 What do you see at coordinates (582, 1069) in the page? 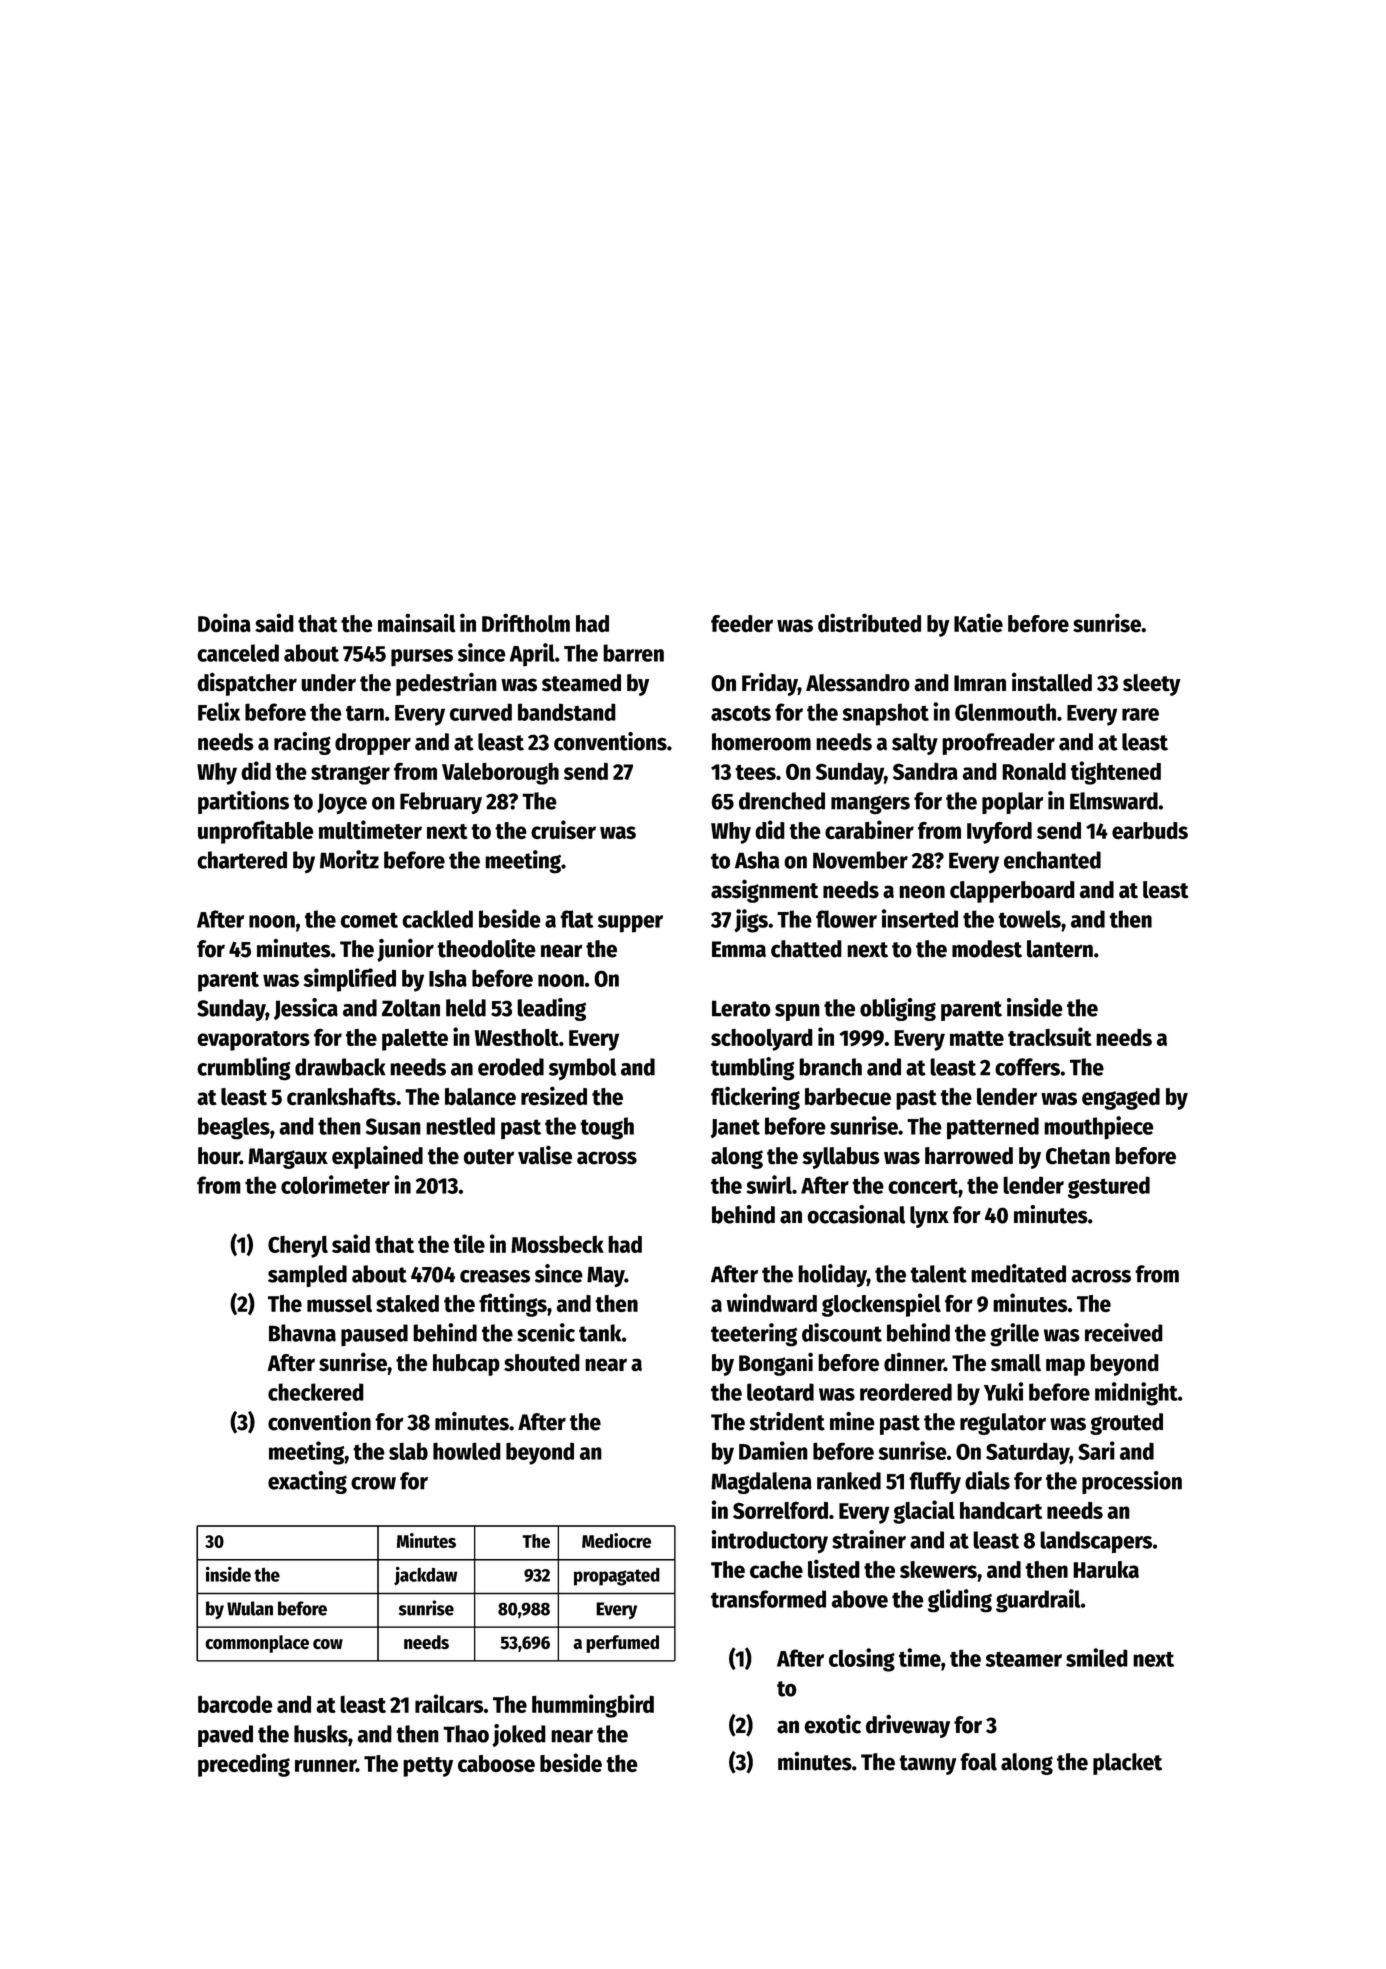
I see `symbol` at bounding box center [582, 1069].
